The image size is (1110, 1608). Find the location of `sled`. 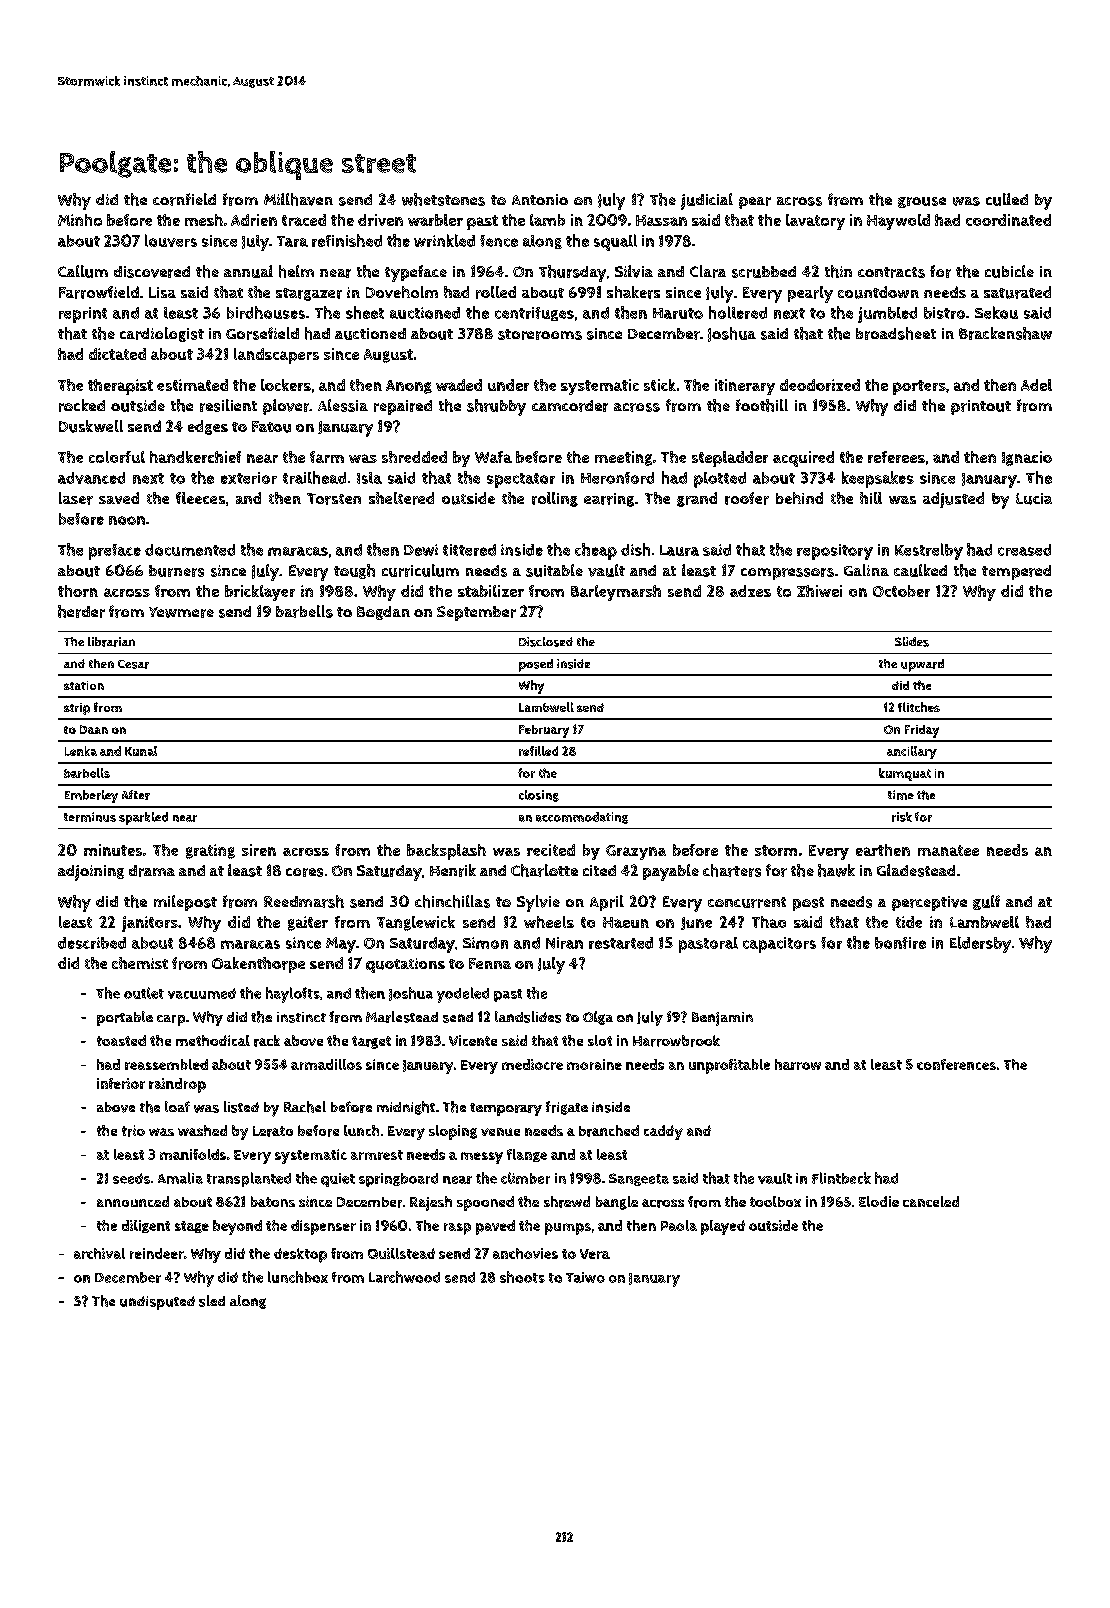

sled is located at coordinates (212, 1301).
